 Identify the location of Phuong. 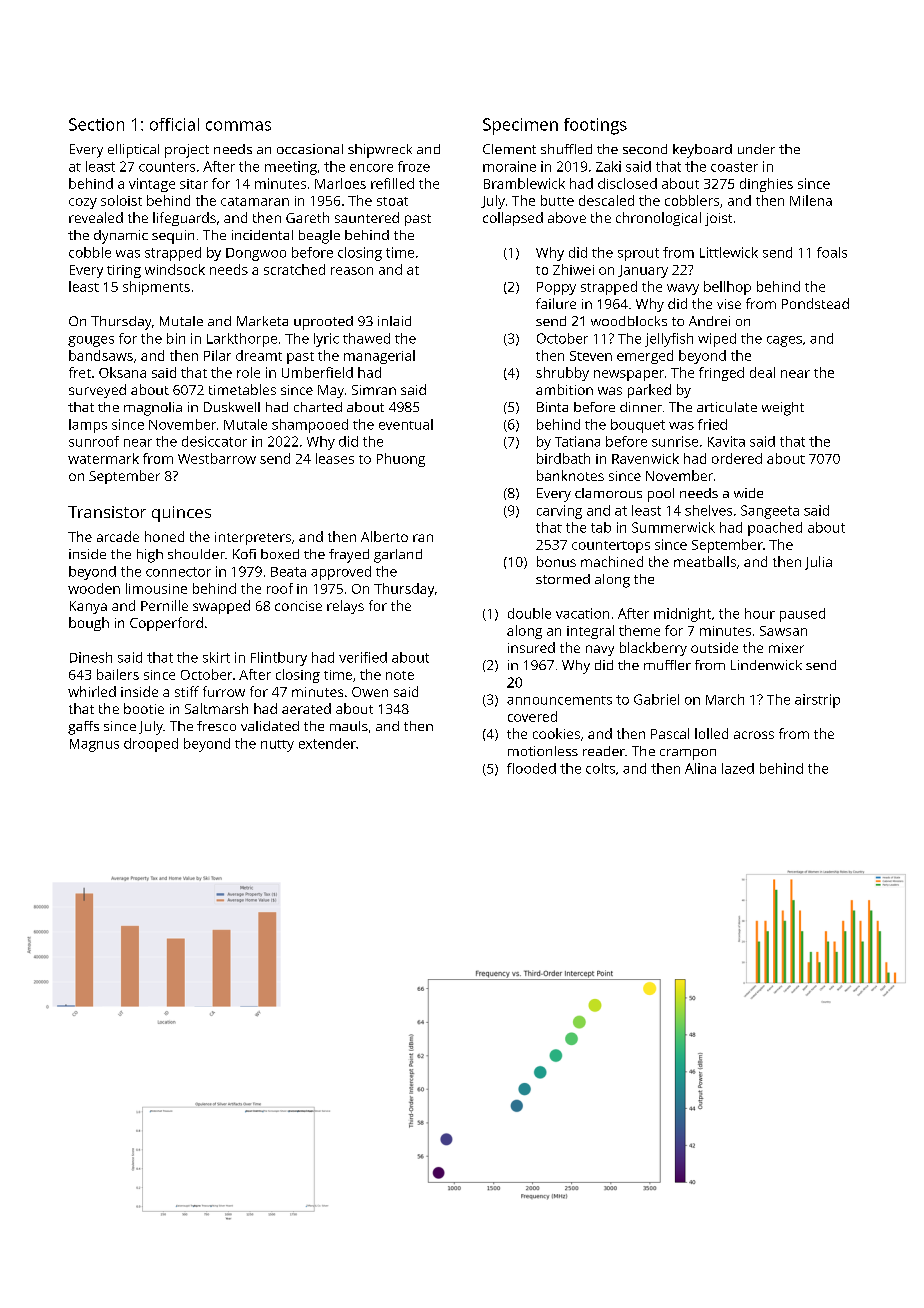
(401, 460).
